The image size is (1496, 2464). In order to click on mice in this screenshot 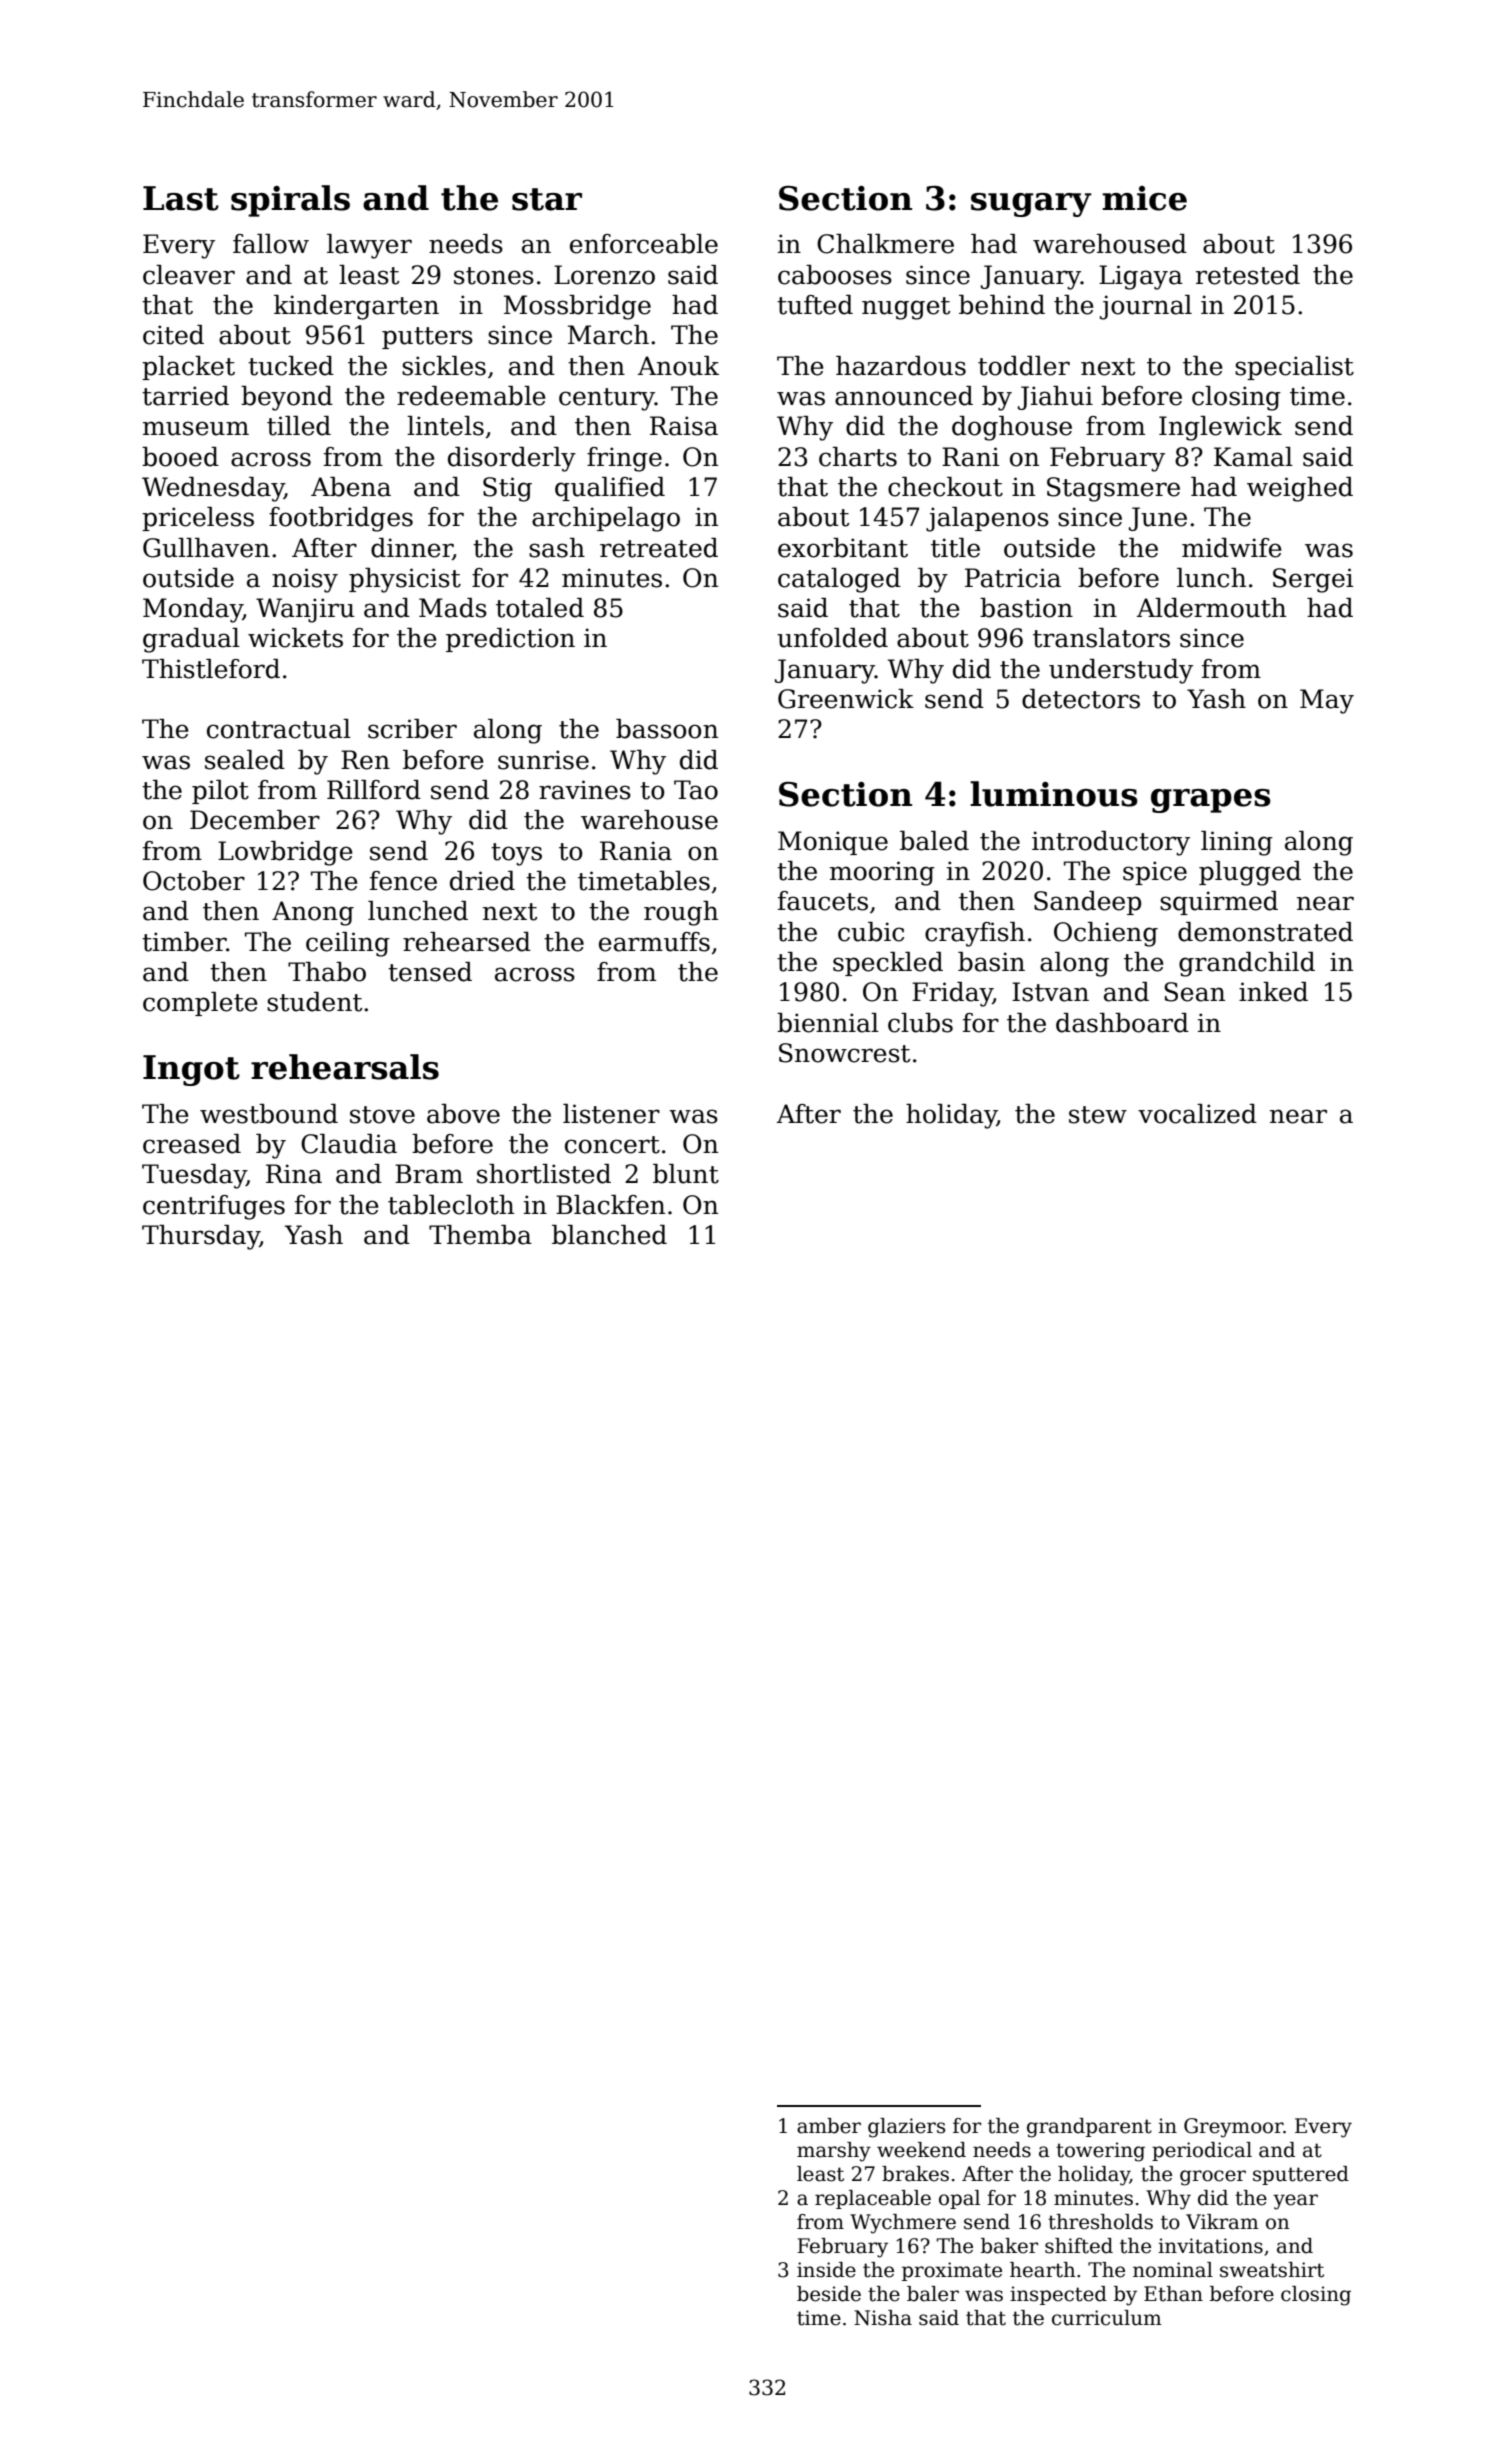, I will do `click(1144, 198)`.
